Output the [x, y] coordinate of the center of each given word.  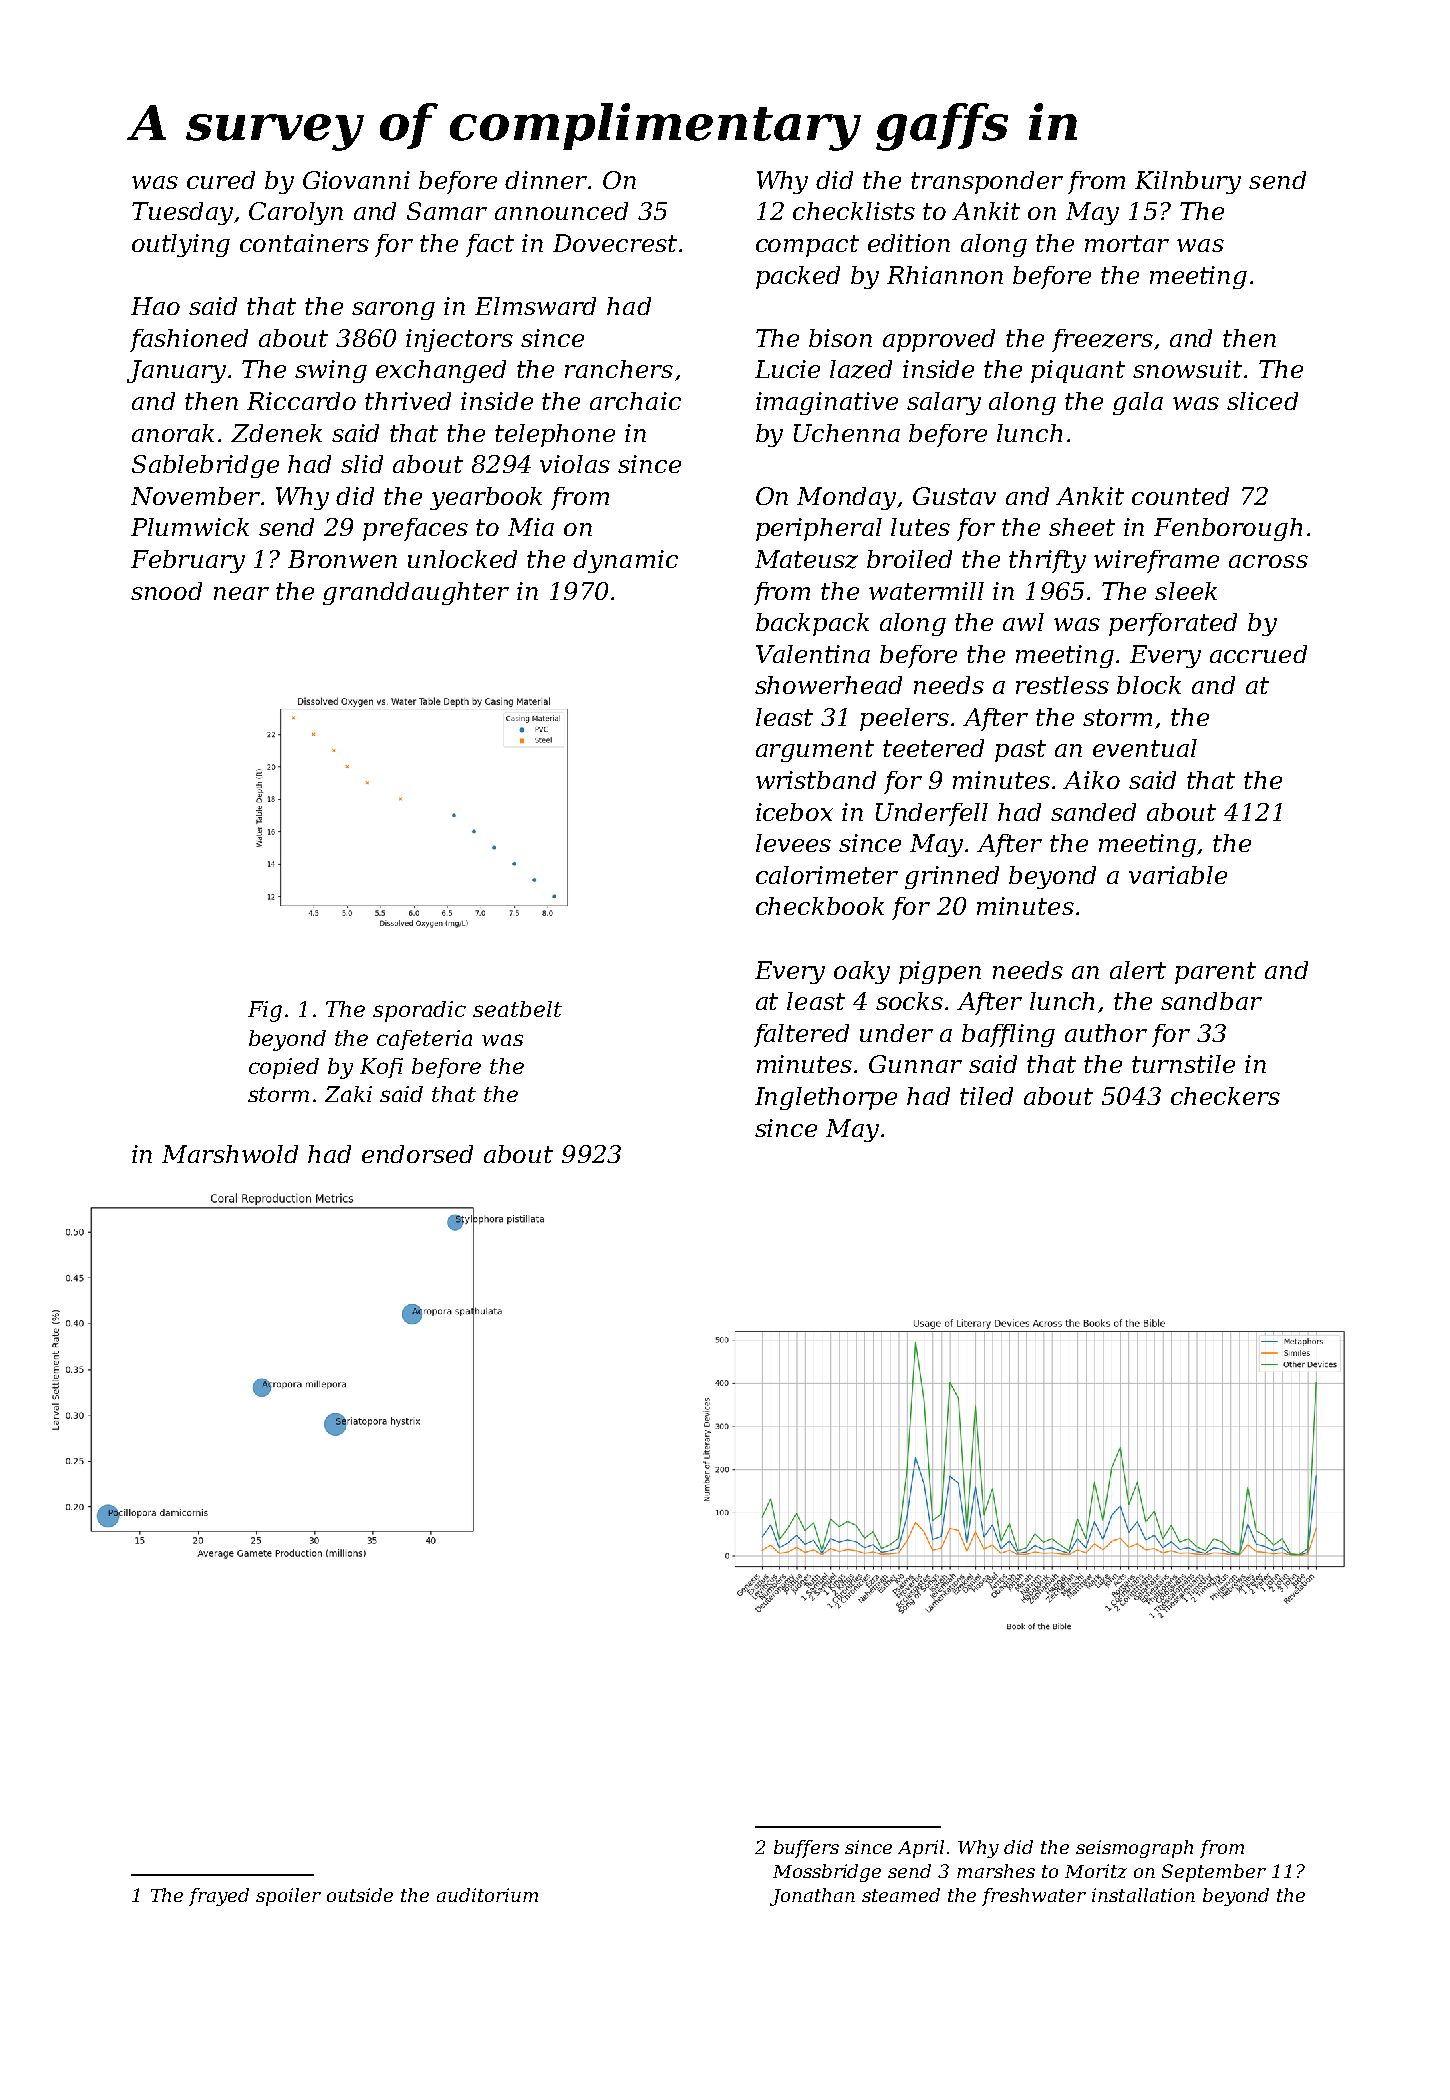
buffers [806, 1849]
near [241, 593]
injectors [459, 340]
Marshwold [230, 1154]
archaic [635, 401]
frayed [219, 1897]
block [1149, 685]
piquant [1078, 371]
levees [793, 843]
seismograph [1134, 1849]
